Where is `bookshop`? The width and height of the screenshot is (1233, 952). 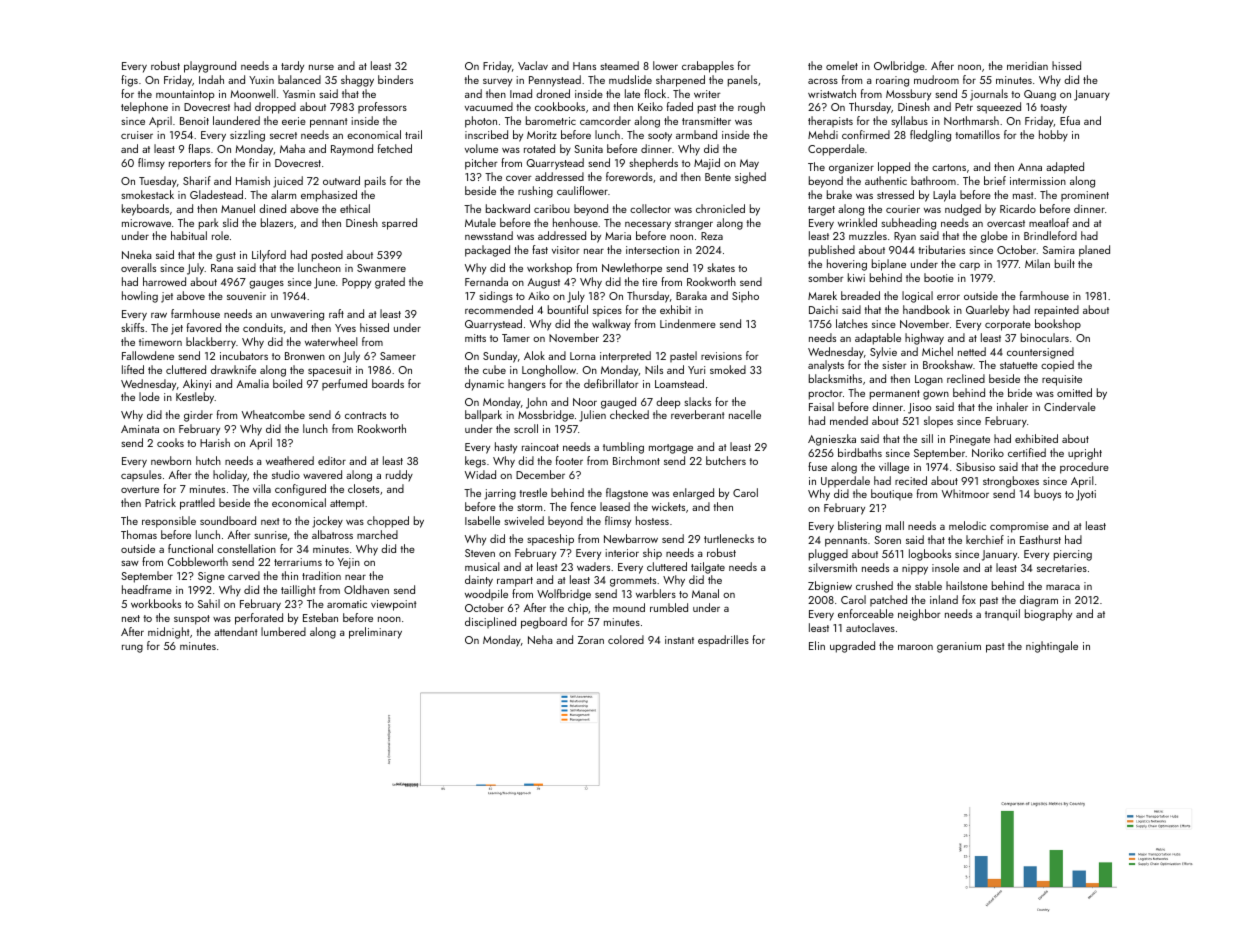 bookshop is located at coordinates (1058, 325).
